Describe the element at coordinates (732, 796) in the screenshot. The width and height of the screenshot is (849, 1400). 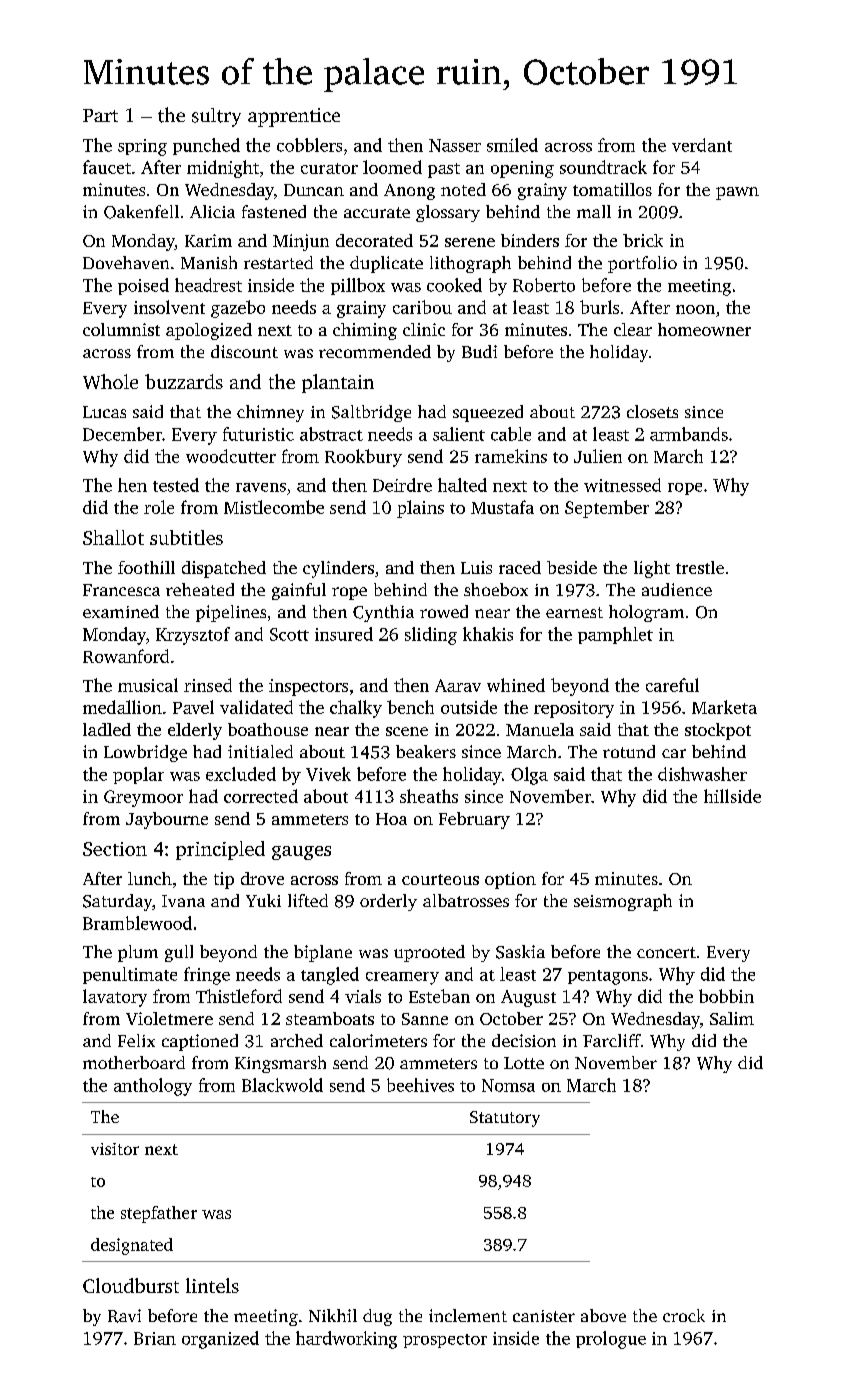
I see `hillside` at that location.
